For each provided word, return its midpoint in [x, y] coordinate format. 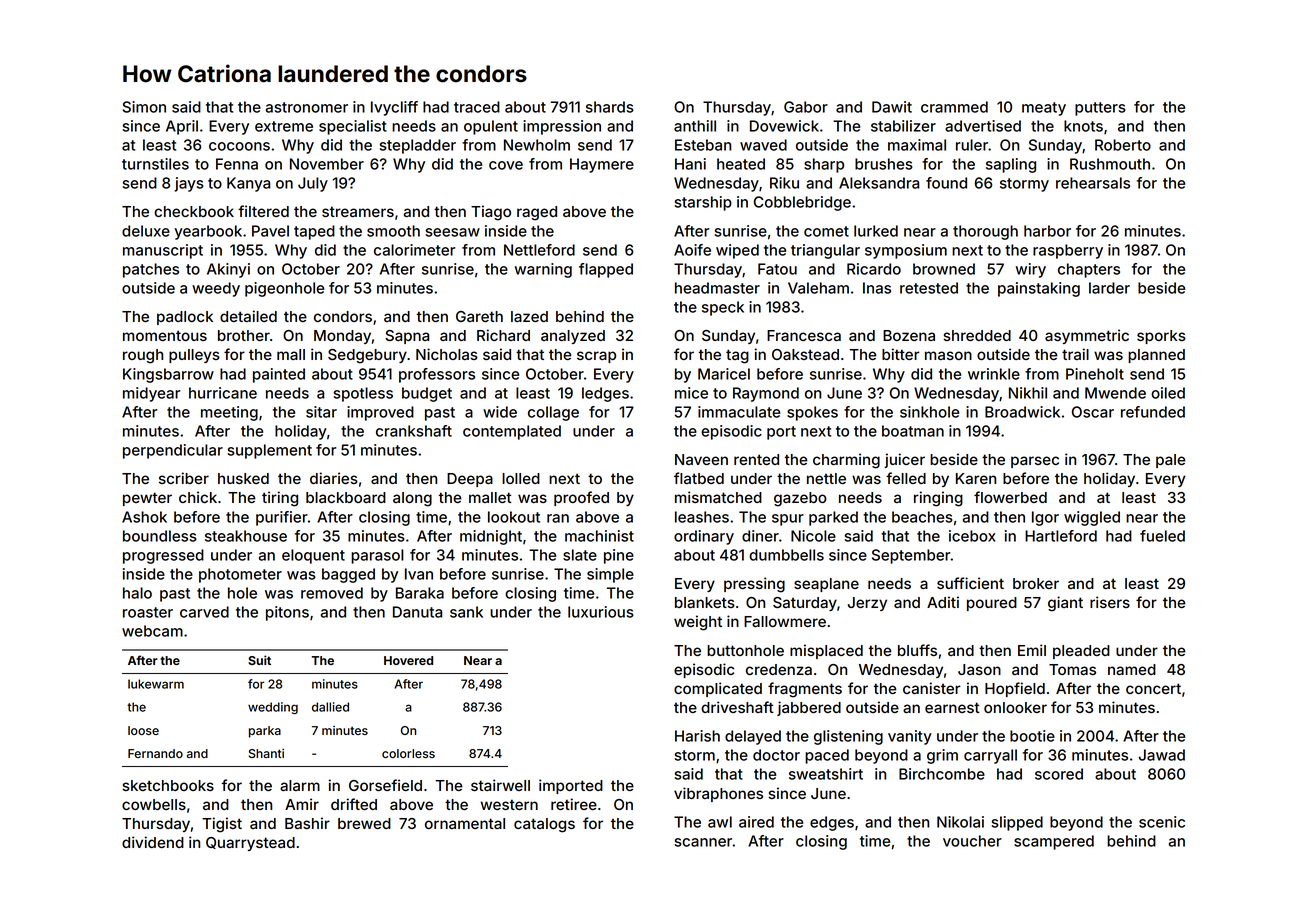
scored [1059, 774]
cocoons [239, 146]
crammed [954, 107]
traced [477, 107]
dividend [153, 842]
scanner [703, 842]
